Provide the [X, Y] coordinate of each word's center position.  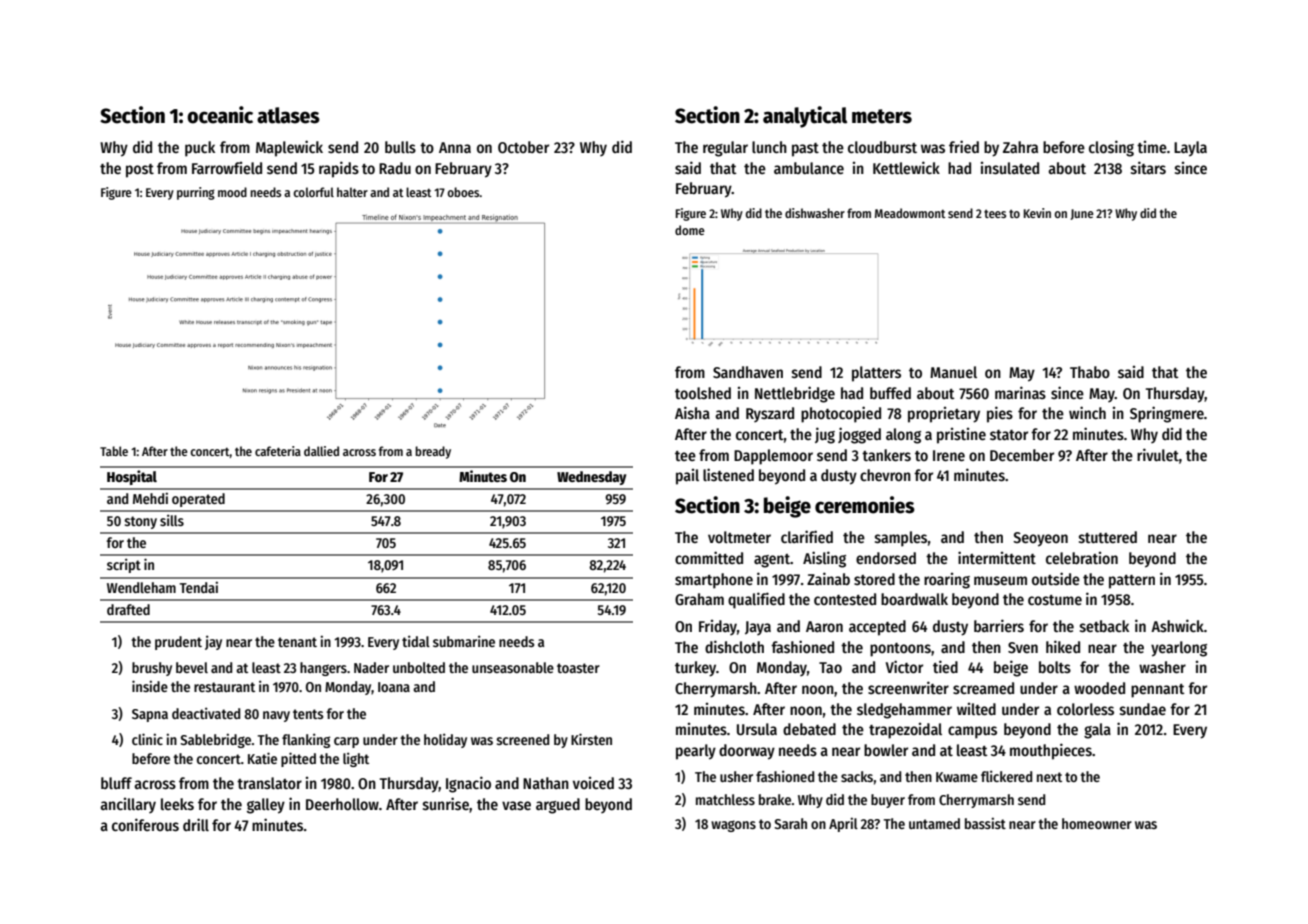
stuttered [1108, 537]
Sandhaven [748, 372]
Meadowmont [910, 213]
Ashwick [1177, 625]
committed [709, 557]
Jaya [758, 628]
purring [196, 193]
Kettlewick [906, 167]
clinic [147, 739]
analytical [805, 117]
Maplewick [289, 148]
